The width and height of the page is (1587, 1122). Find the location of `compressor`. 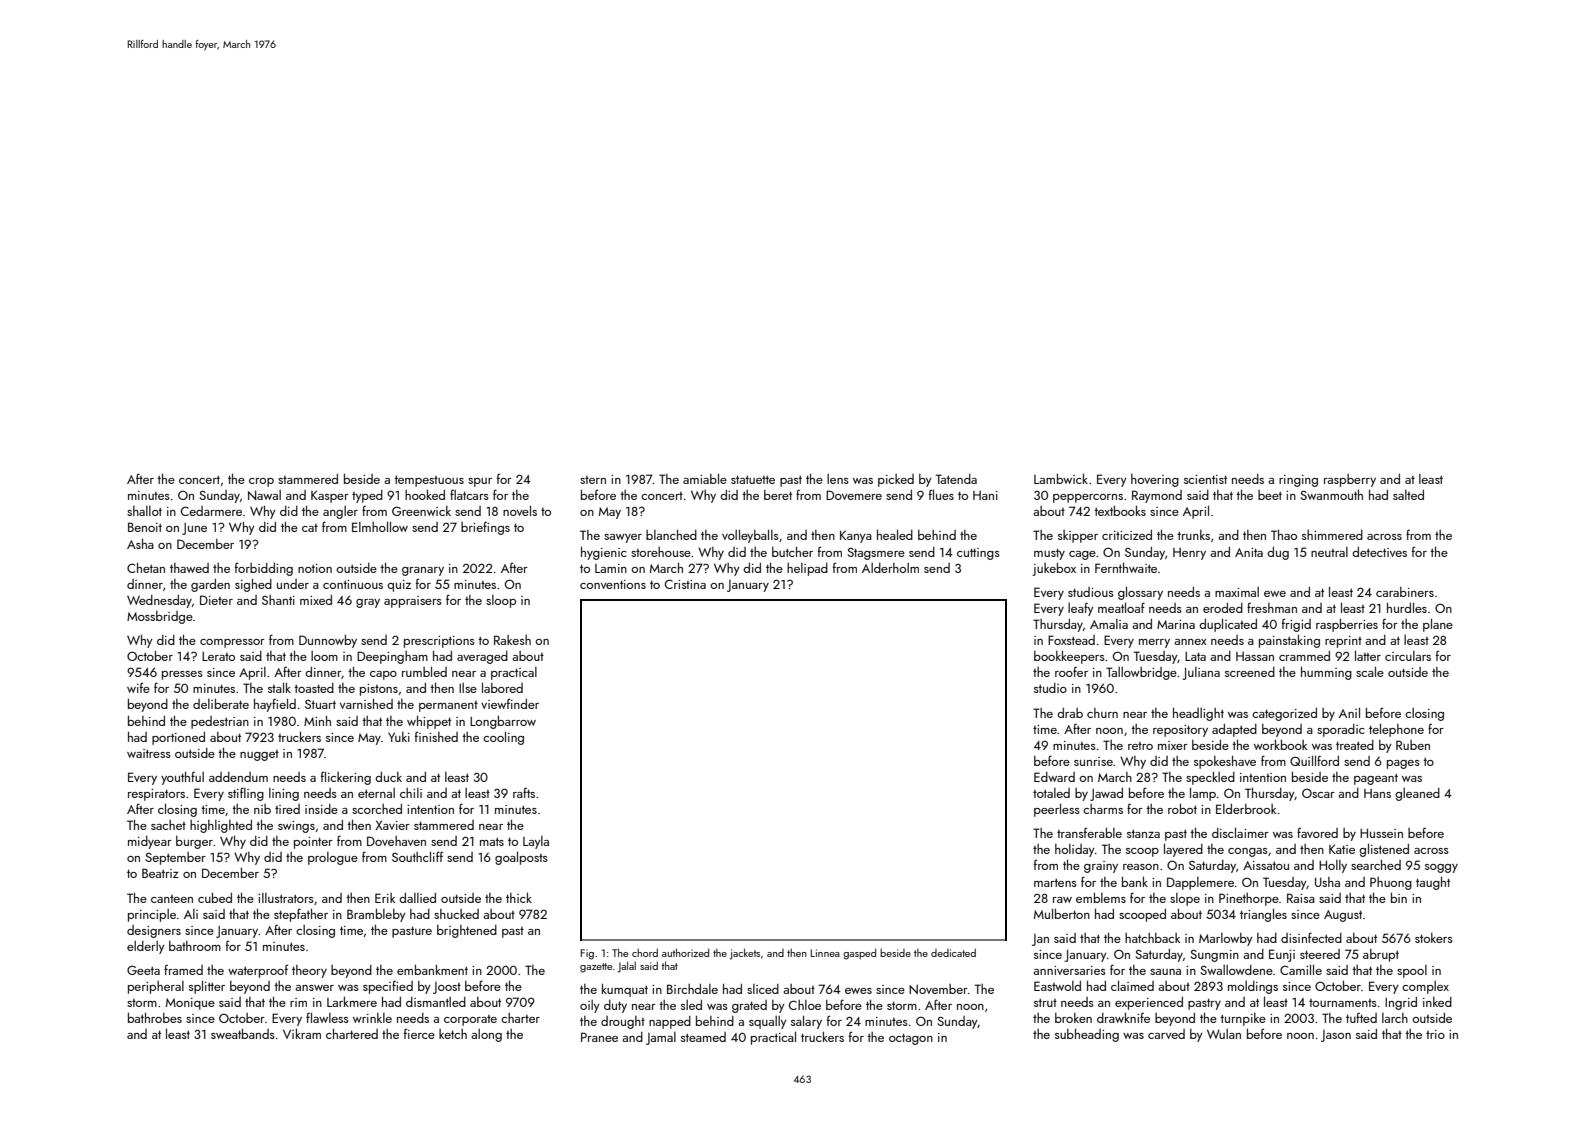

compressor is located at coordinates (232, 643).
